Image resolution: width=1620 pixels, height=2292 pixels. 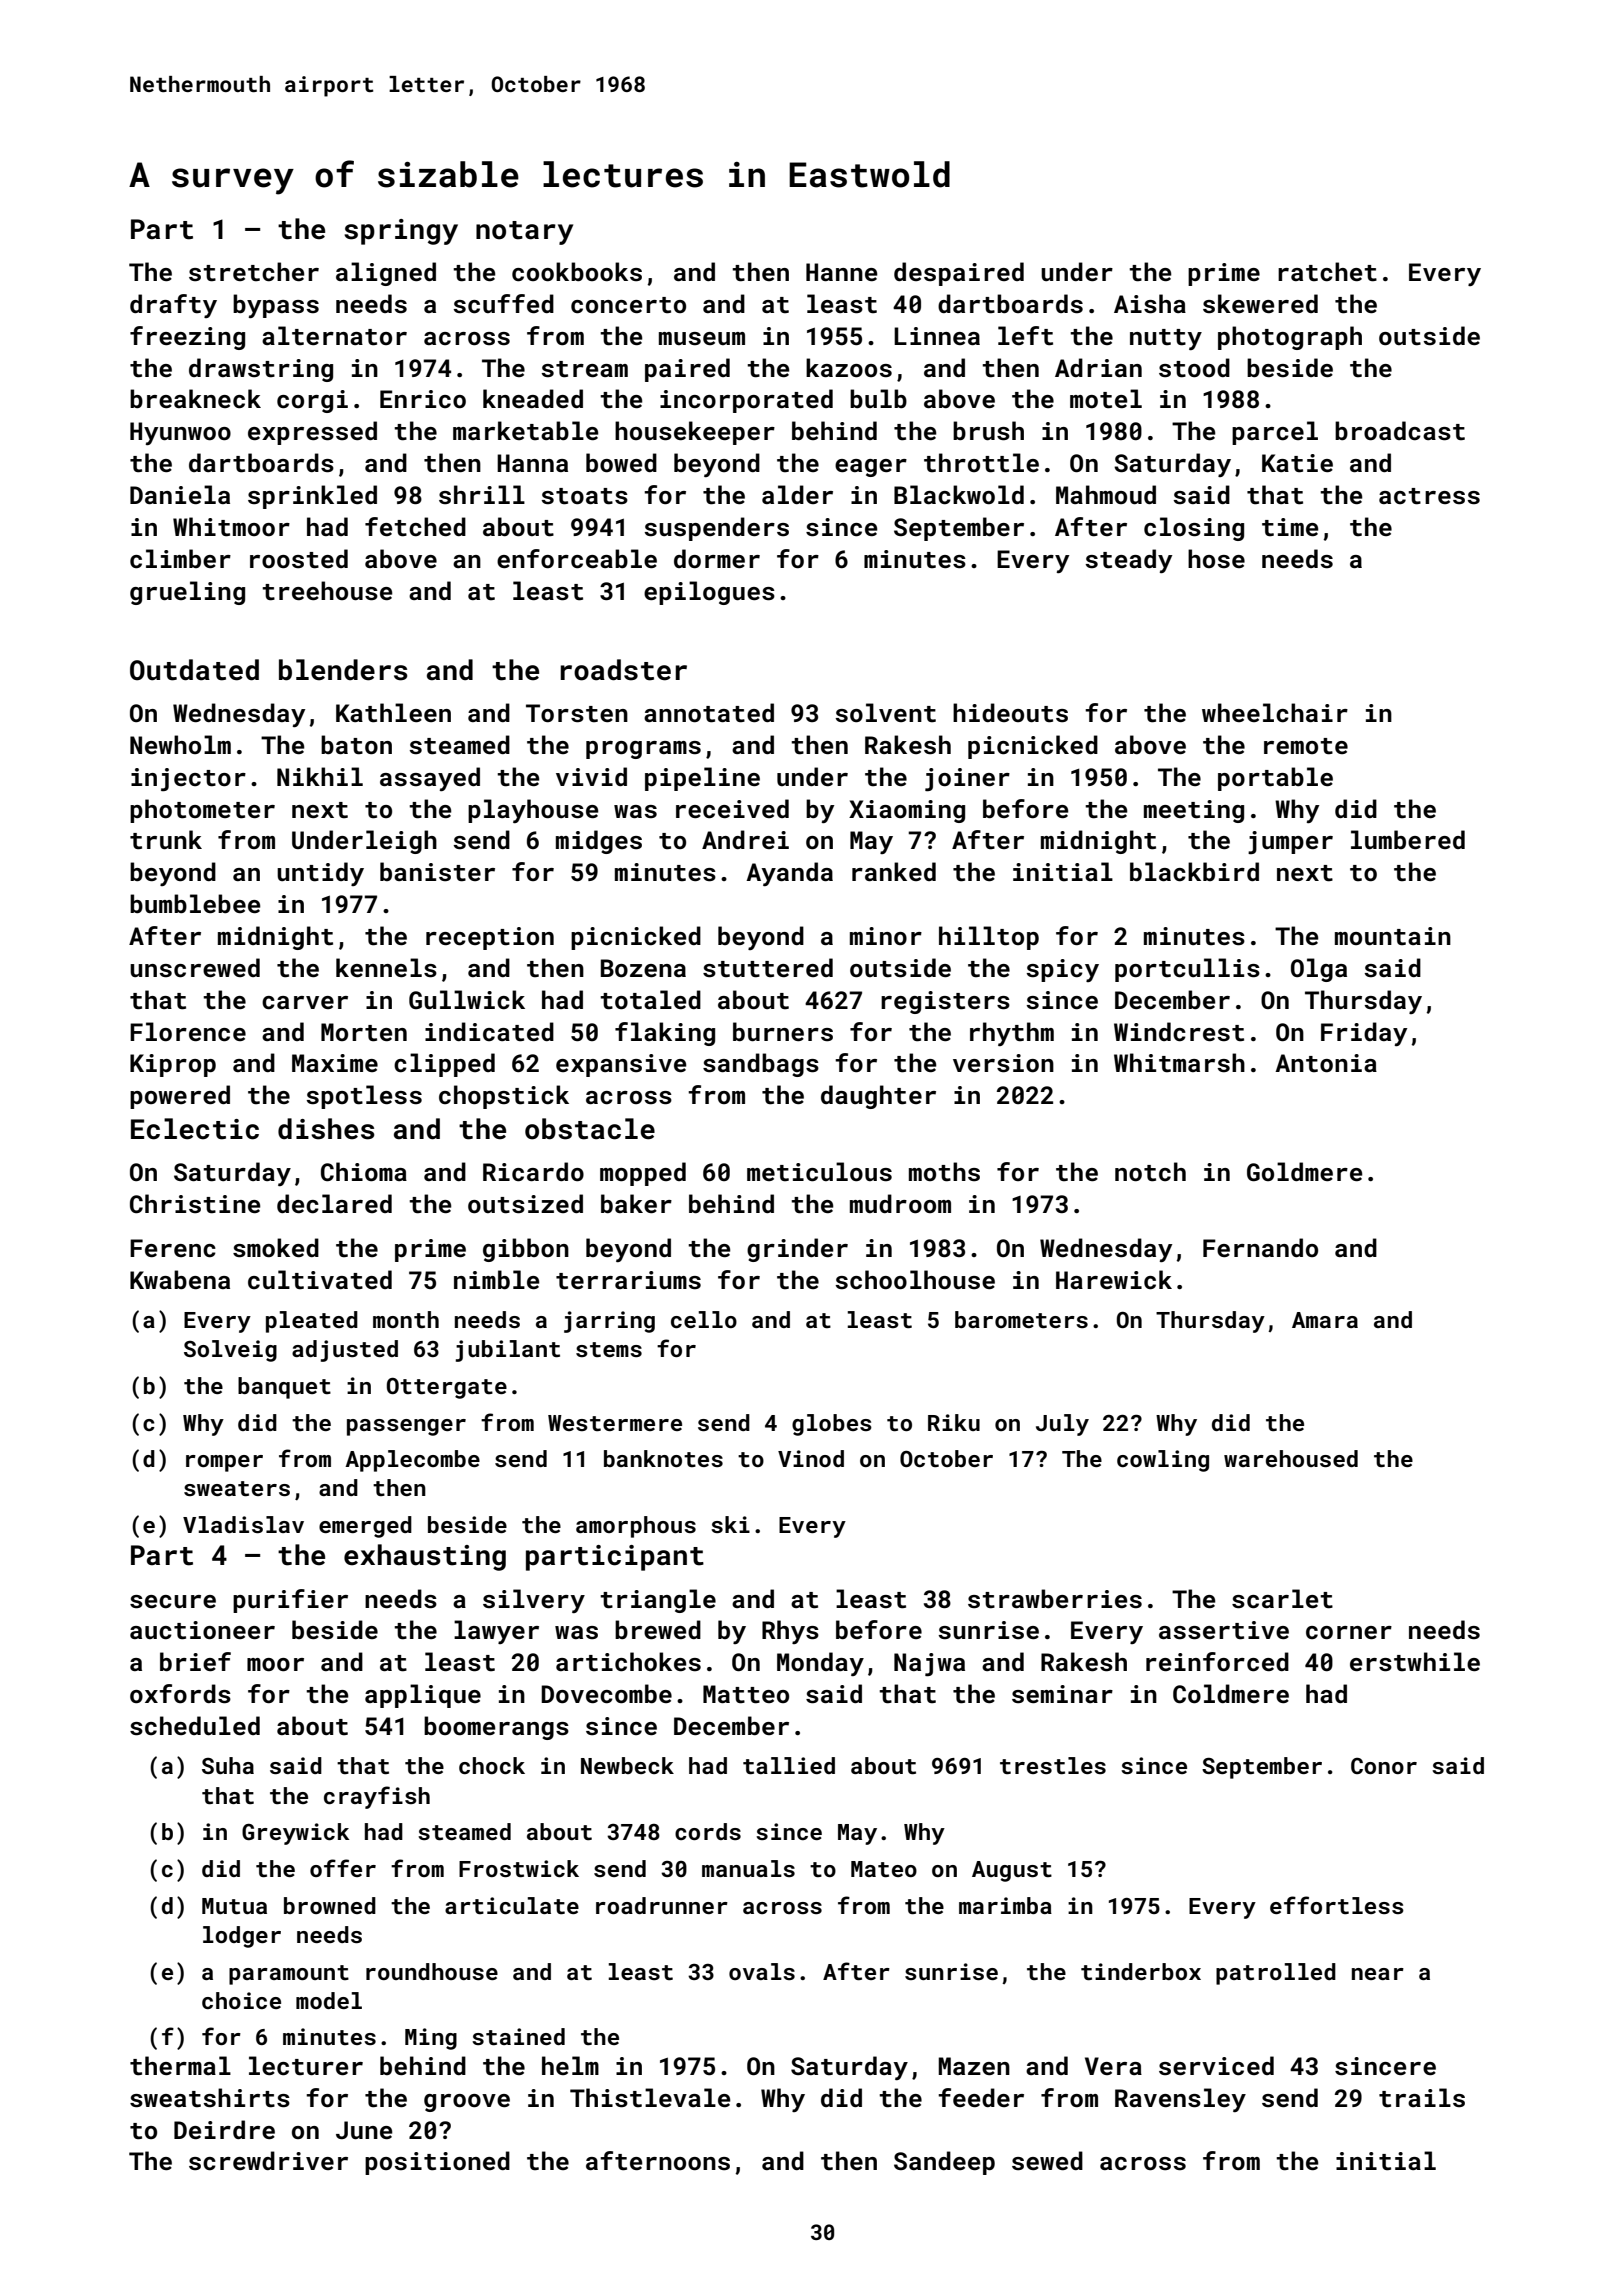 I want to click on drafty, so click(x=173, y=306).
